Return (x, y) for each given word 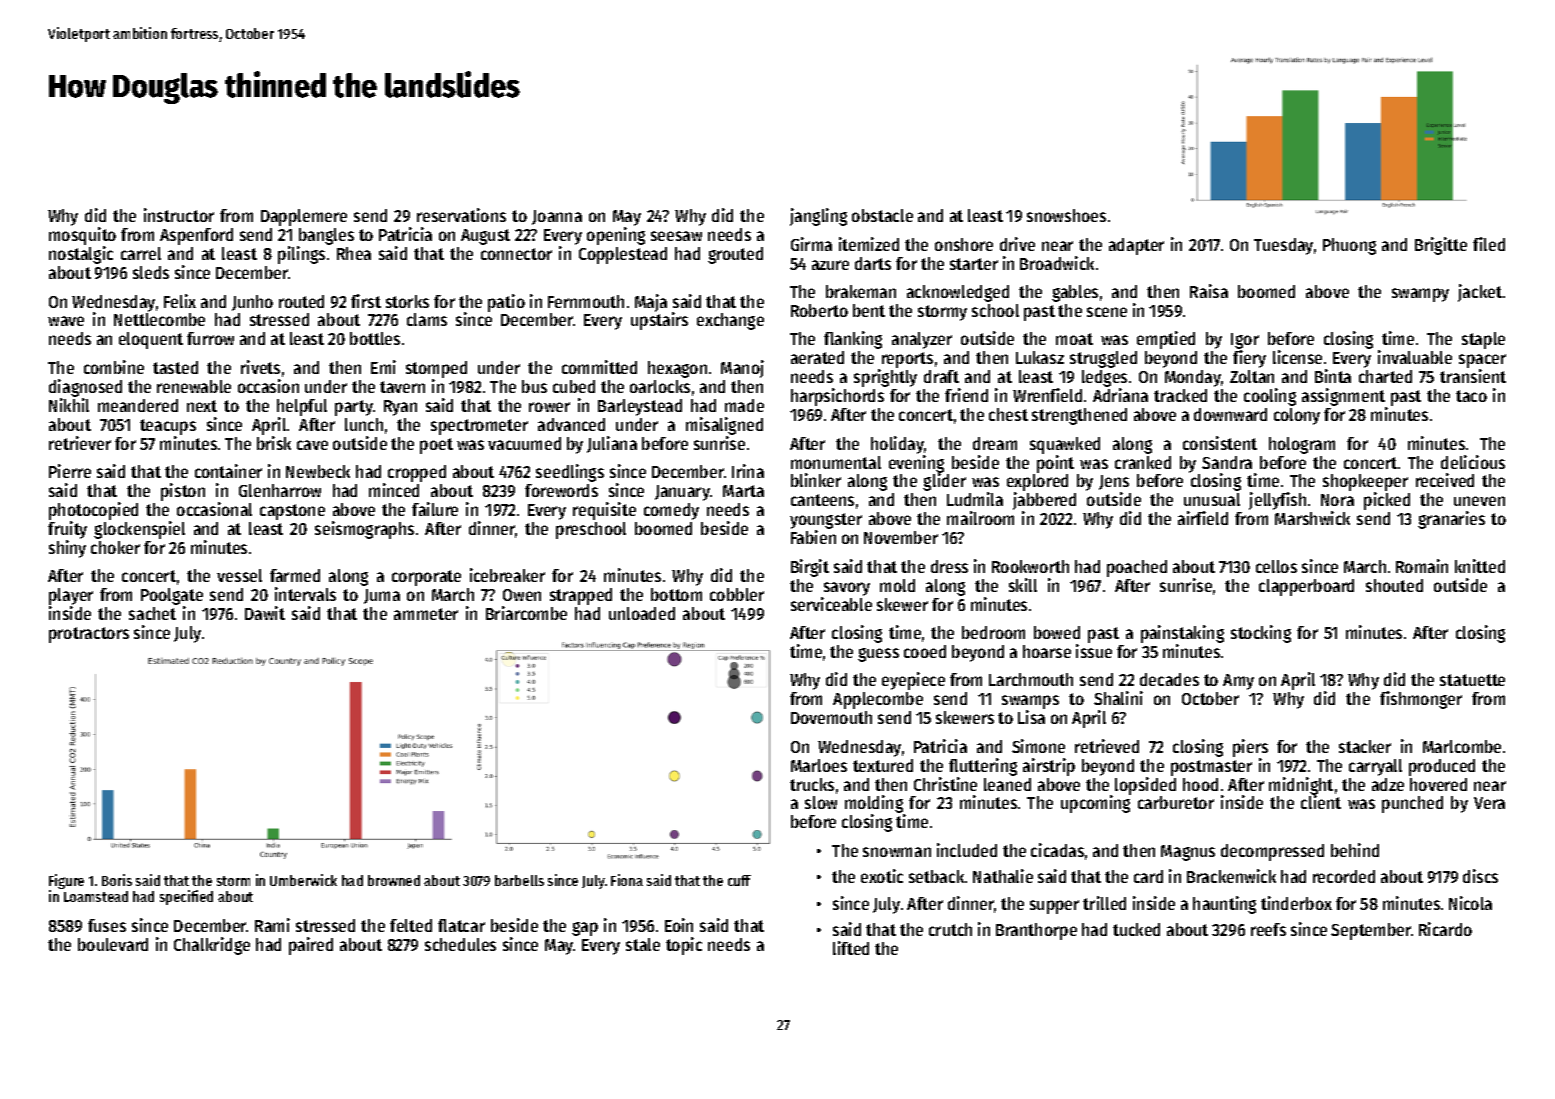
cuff (739, 880)
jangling (818, 217)
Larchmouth (1031, 679)
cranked (1143, 462)
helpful (302, 407)
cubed (574, 386)
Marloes (819, 765)
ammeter (426, 614)
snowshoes (1066, 215)
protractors (89, 635)
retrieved (1107, 746)
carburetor (1176, 802)
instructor (179, 215)
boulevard (113, 944)
